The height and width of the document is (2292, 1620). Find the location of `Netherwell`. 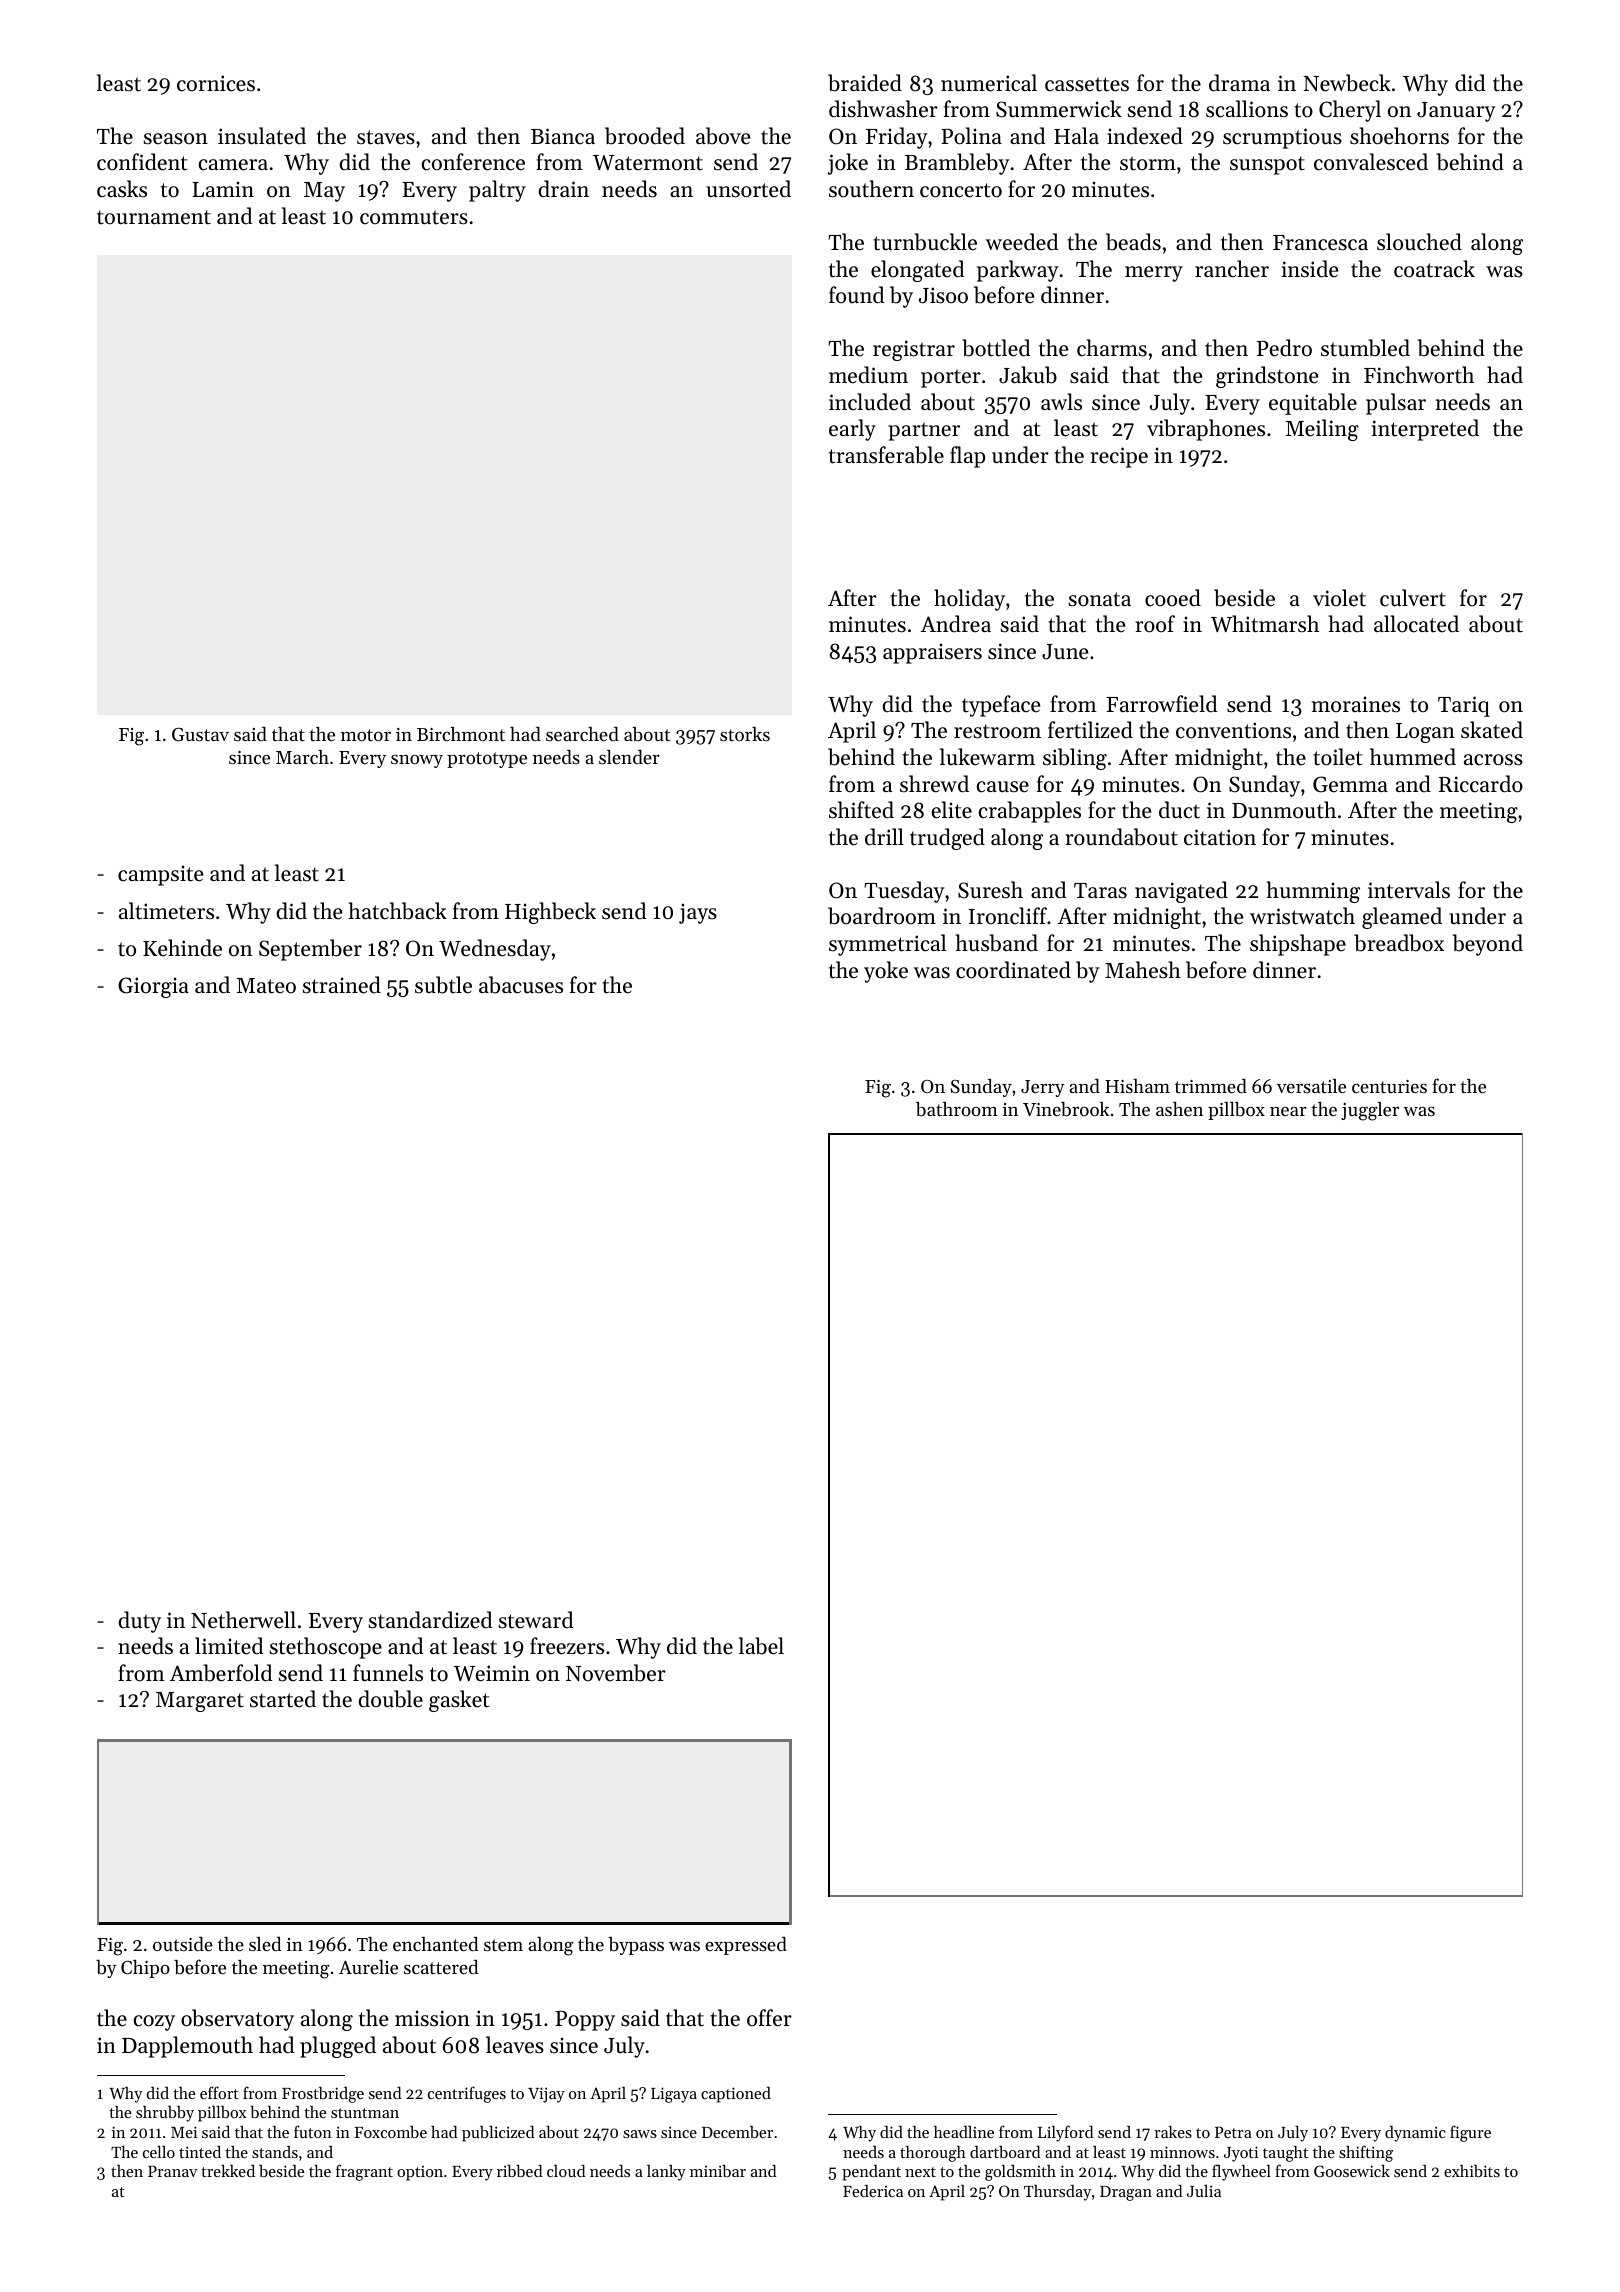

Netherwell is located at coordinates (243, 1620).
